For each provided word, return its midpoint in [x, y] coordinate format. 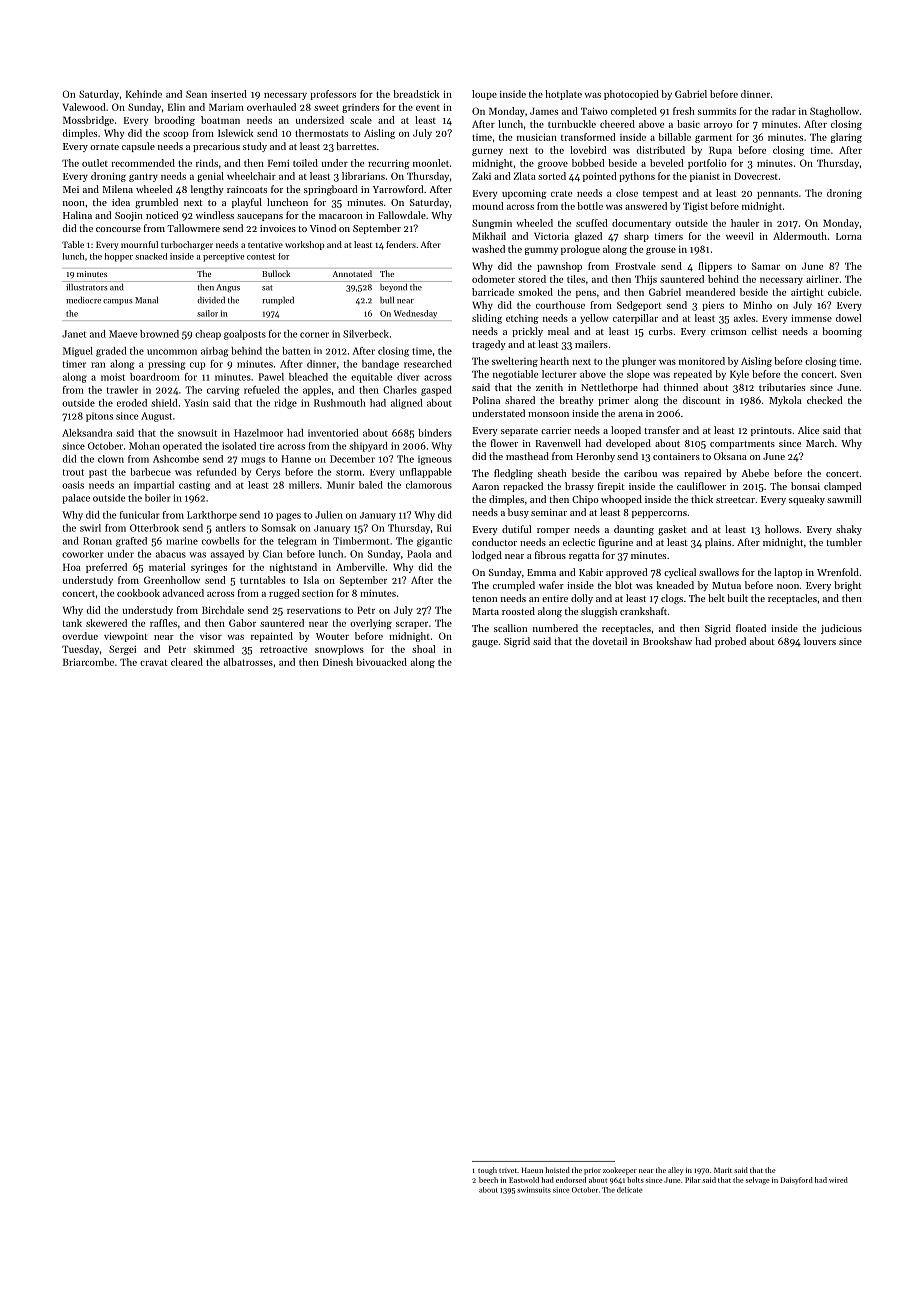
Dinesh [338, 662]
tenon [484, 599]
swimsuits [534, 1190]
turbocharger [187, 245]
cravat [154, 663]
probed [730, 642]
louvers [820, 641]
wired [838, 1180]
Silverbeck [366, 334]
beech [488, 1180]
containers [676, 456]
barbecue [150, 472]
